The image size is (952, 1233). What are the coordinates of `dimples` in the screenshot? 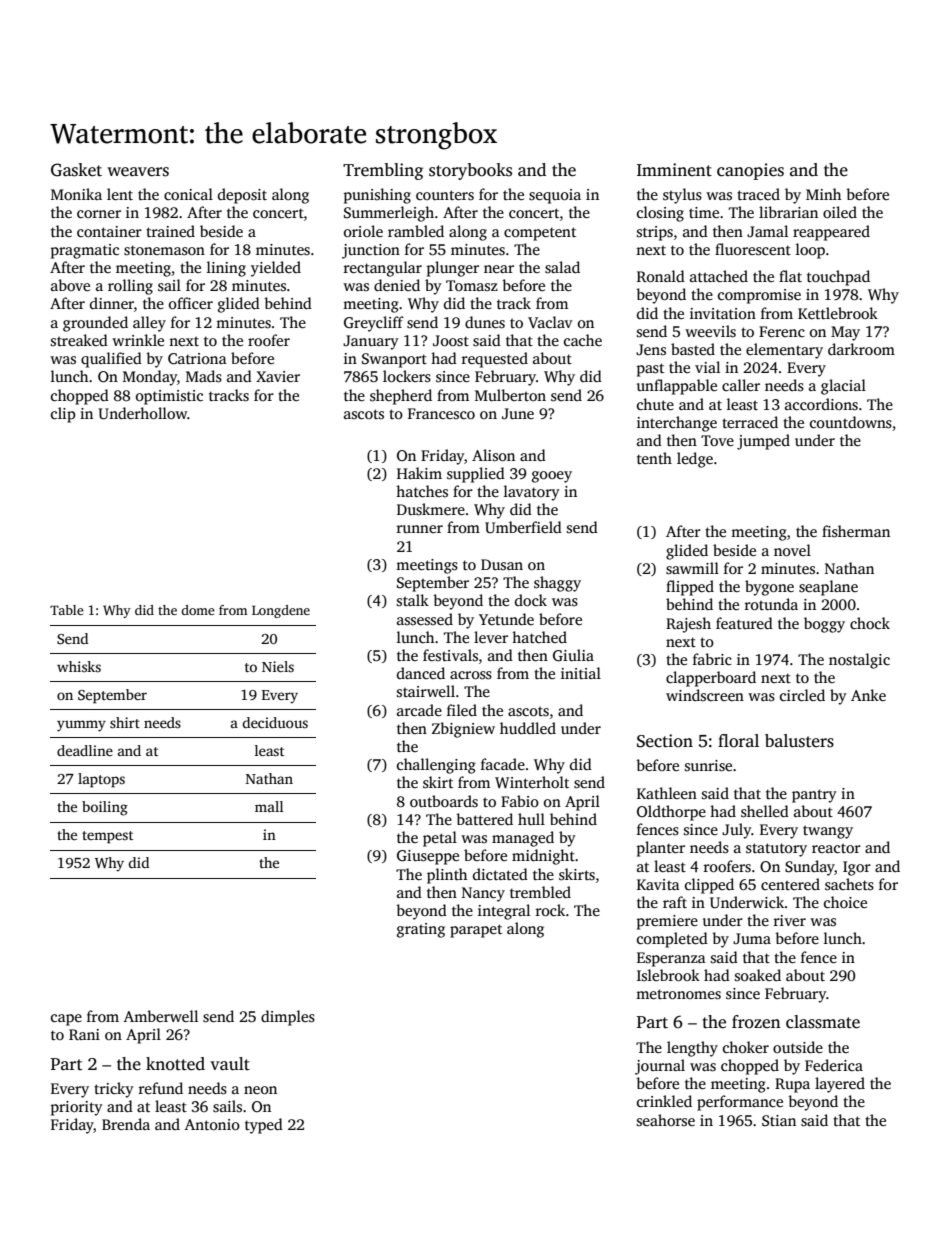 It's located at (288, 1018).
